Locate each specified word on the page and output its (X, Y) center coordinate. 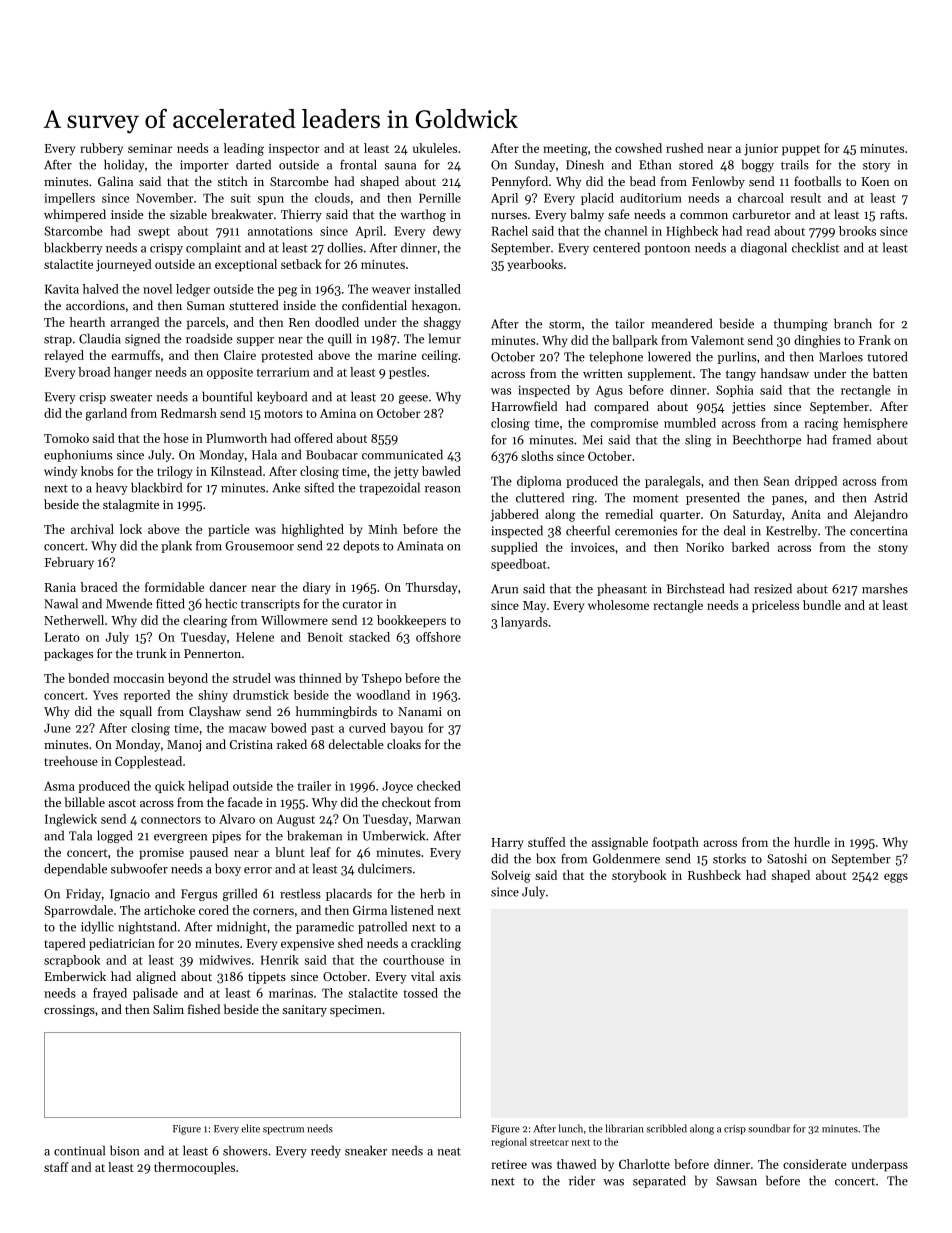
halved (101, 289)
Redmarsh (189, 413)
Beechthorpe (766, 440)
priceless (775, 606)
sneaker (366, 1150)
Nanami (420, 711)
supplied (514, 548)
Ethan (655, 164)
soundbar (769, 1128)
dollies (345, 247)
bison (124, 1150)
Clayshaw (215, 712)
